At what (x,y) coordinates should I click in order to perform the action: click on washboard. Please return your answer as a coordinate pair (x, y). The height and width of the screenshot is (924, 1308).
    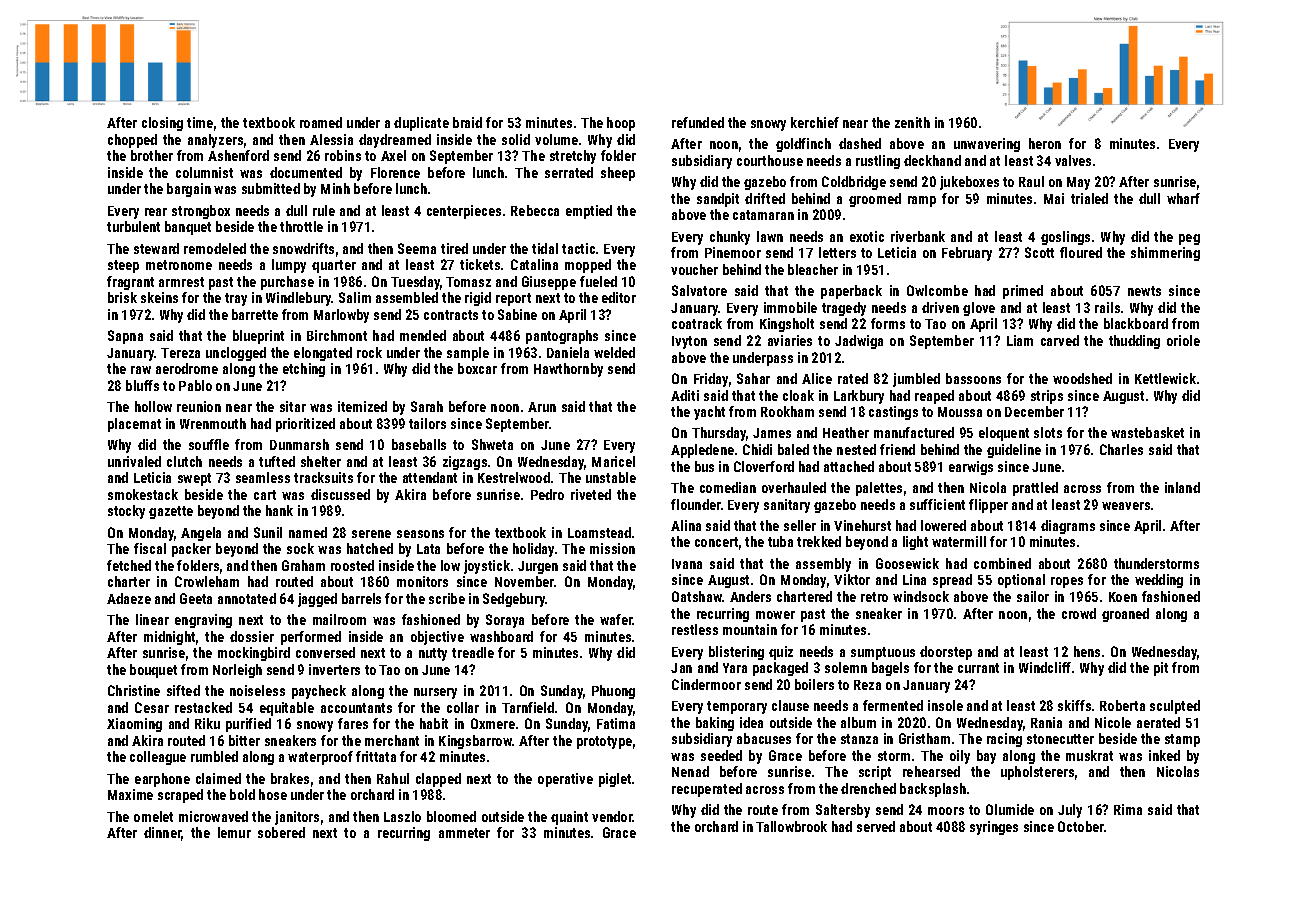
    Looking at the image, I should click on (501, 636).
